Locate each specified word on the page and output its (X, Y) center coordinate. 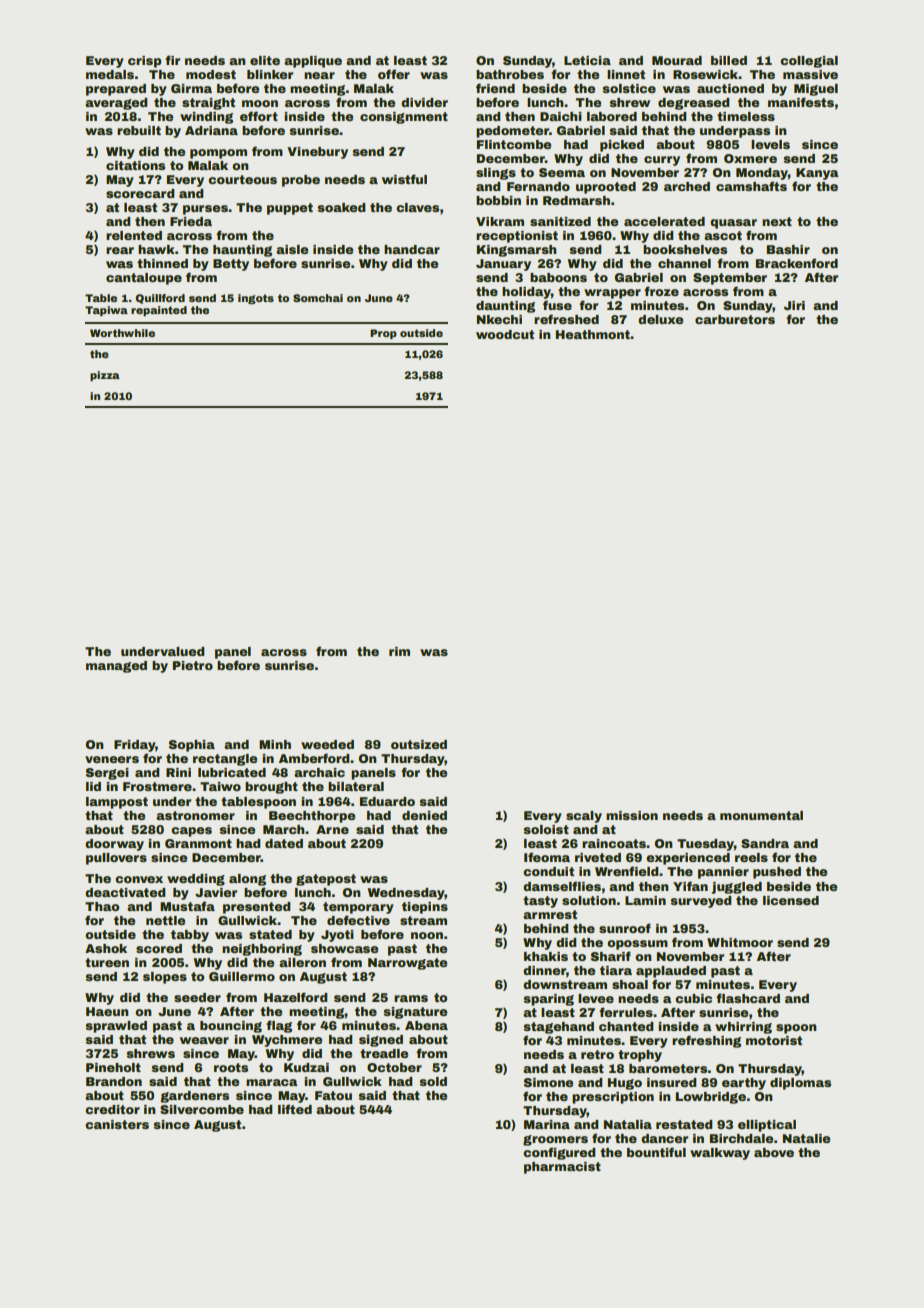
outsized (419, 744)
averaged (116, 104)
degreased (694, 104)
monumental (761, 815)
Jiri (794, 305)
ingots (256, 299)
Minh (275, 744)
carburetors (735, 319)
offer (394, 74)
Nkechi (499, 319)
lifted (295, 1109)
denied (424, 815)
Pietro (193, 665)
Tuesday (705, 845)
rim (399, 651)
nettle (165, 920)
